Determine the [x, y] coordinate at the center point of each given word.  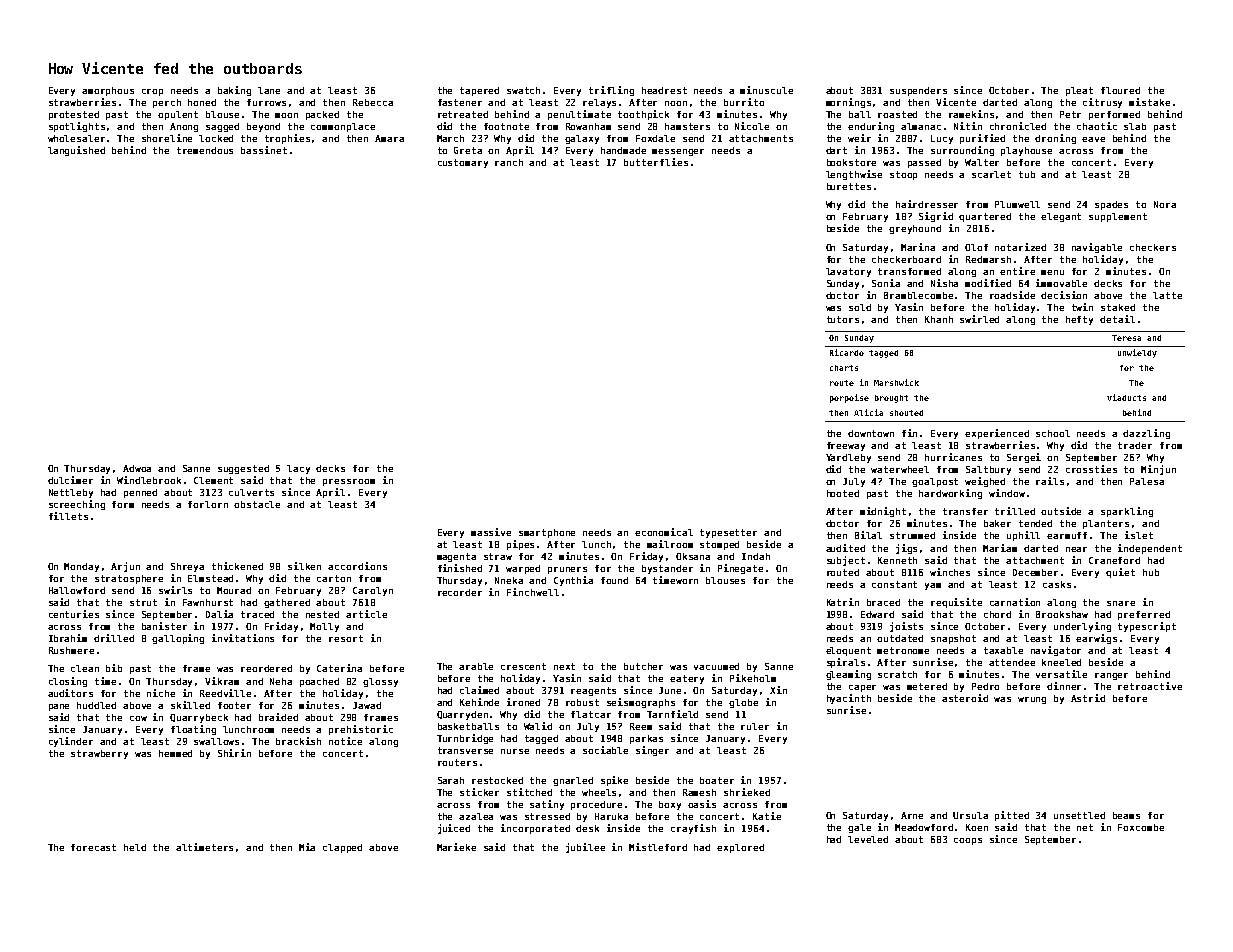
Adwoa [137, 468]
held [135, 847]
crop [152, 92]
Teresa [1126, 338]
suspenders [918, 91]
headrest [664, 90]
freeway [846, 446]
